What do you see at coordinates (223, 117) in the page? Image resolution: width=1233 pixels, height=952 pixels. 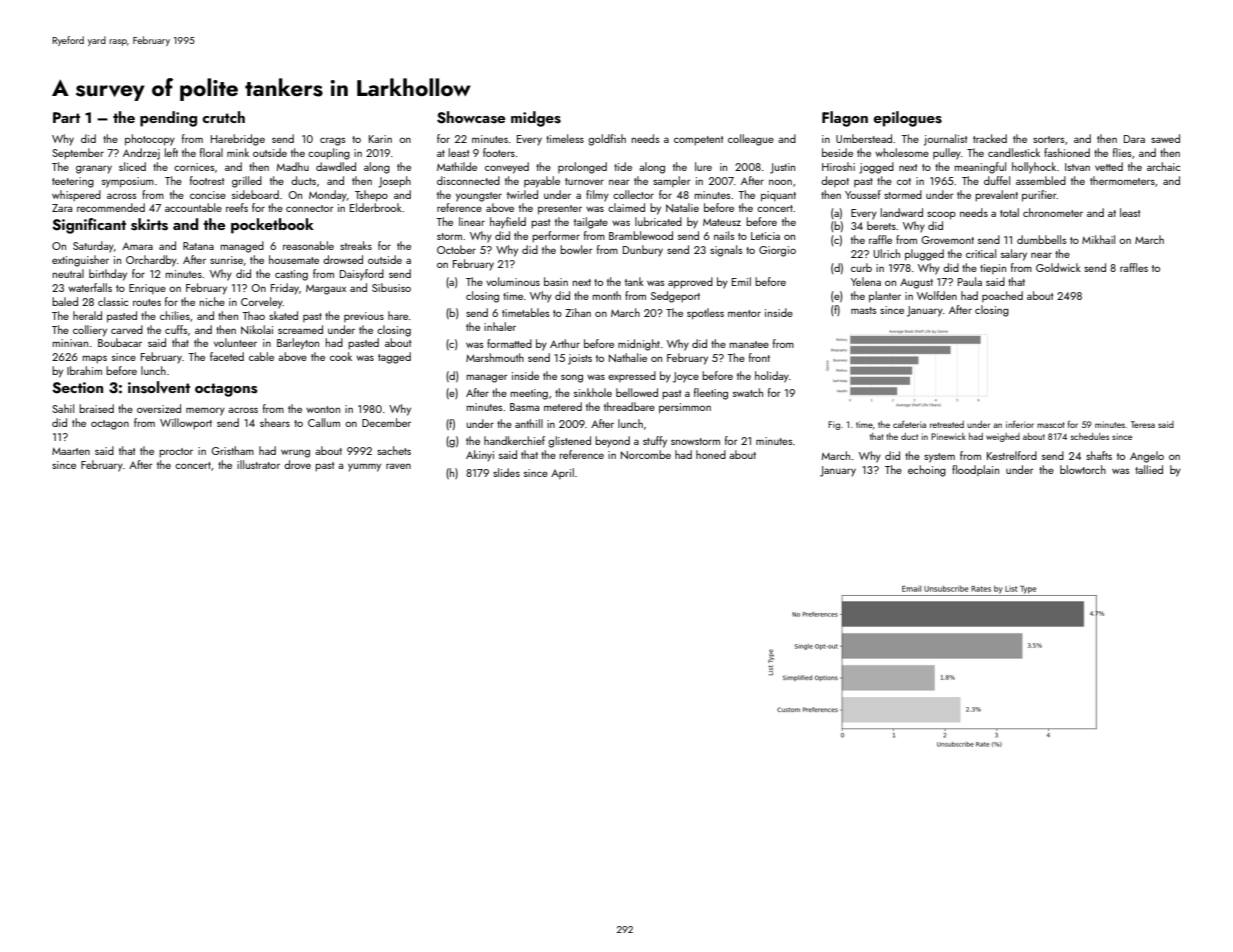 I see `crutch` at bounding box center [223, 117].
